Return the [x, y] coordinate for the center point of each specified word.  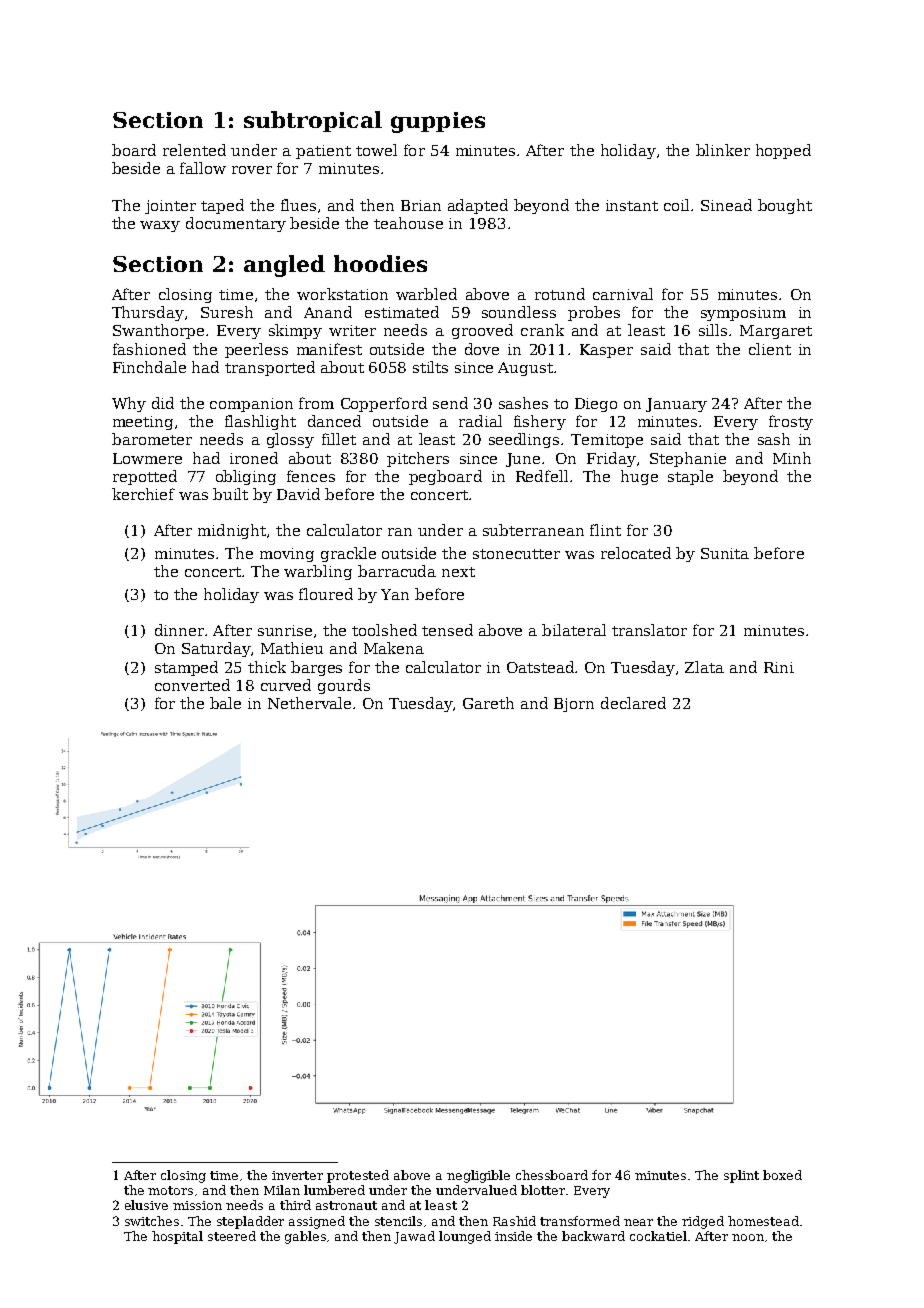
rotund [560, 294]
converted [192, 685]
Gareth [488, 703]
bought [785, 206]
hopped [783, 151]
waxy [160, 226]
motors [170, 1190]
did [163, 403]
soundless [519, 312]
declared [633, 703]
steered [232, 1236]
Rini [779, 667]
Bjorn [574, 705]
